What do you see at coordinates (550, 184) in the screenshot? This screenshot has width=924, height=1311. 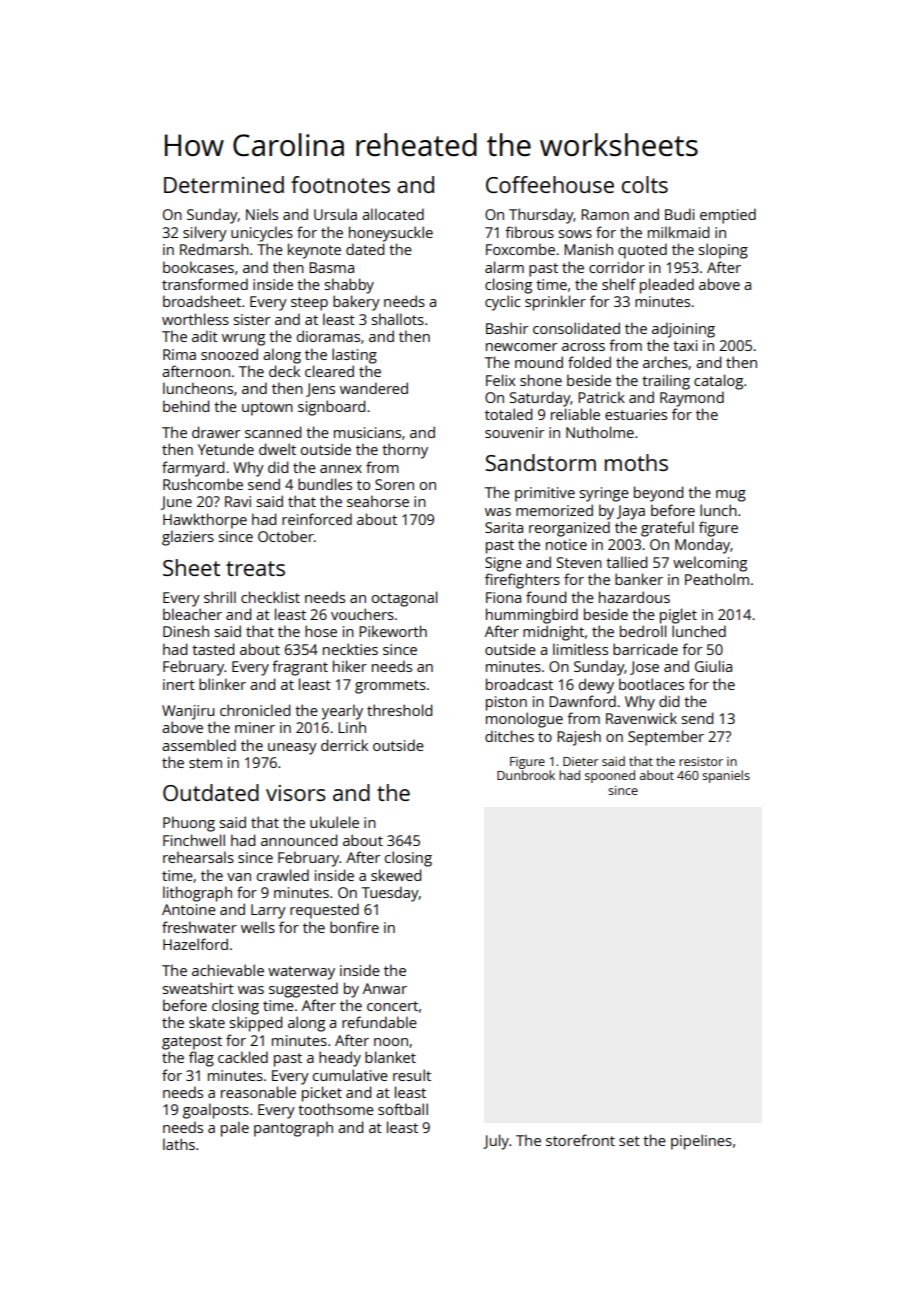 I see `Coffeehouse` at bounding box center [550, 184].
